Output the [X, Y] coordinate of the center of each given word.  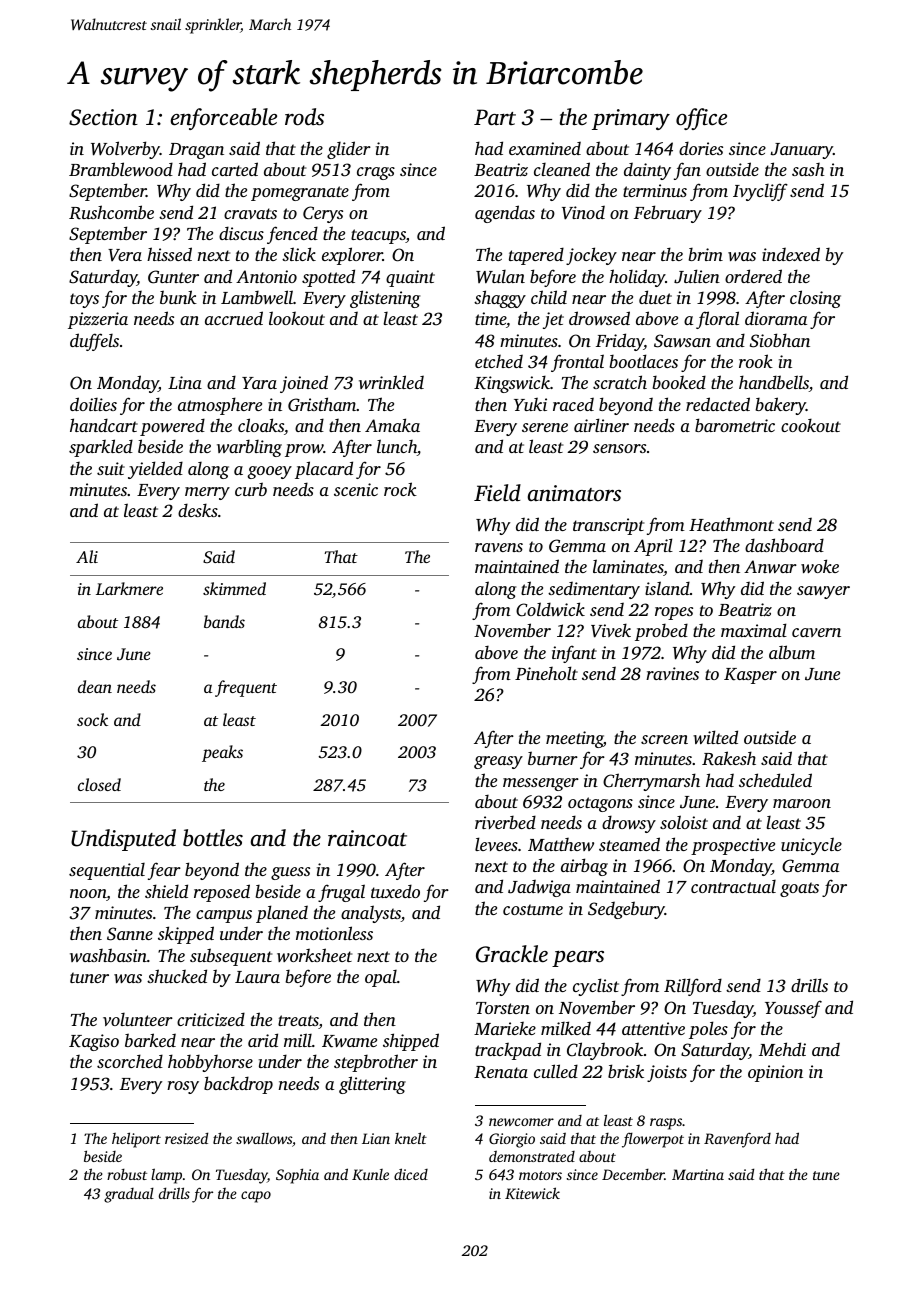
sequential [107, 871]
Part [495, 117]
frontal [577, 363]
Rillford [693, 987]
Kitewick [532, 1193]
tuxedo [395, 891]
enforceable [224, 119]
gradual [129, 1195]
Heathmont [731, 524]
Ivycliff [760, 192]
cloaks [261, 425]
